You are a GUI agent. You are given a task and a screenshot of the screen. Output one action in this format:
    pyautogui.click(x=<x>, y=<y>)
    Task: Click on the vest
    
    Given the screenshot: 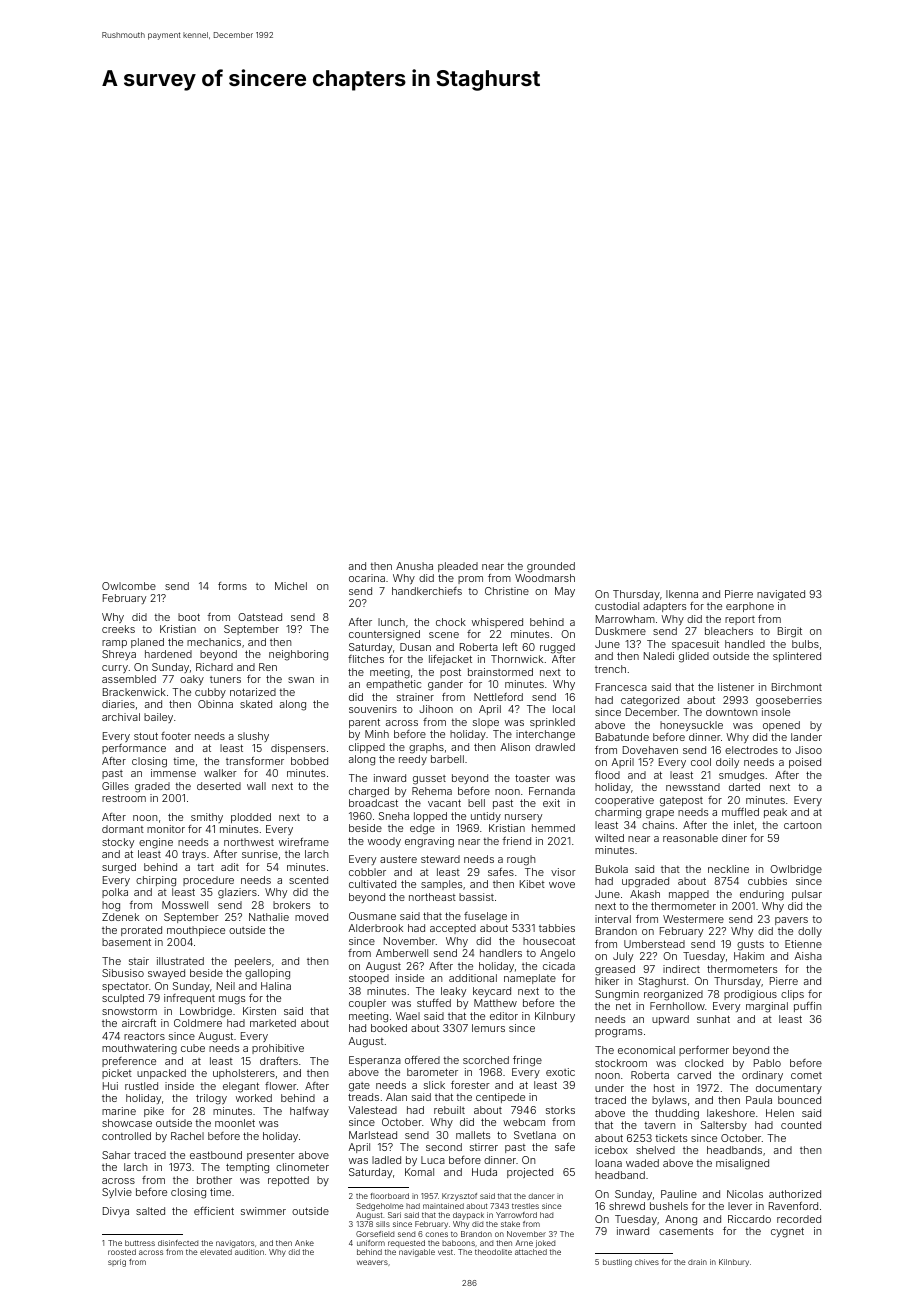 What is the action you would take?
    pyautogui.click(x=445, y=1252)
